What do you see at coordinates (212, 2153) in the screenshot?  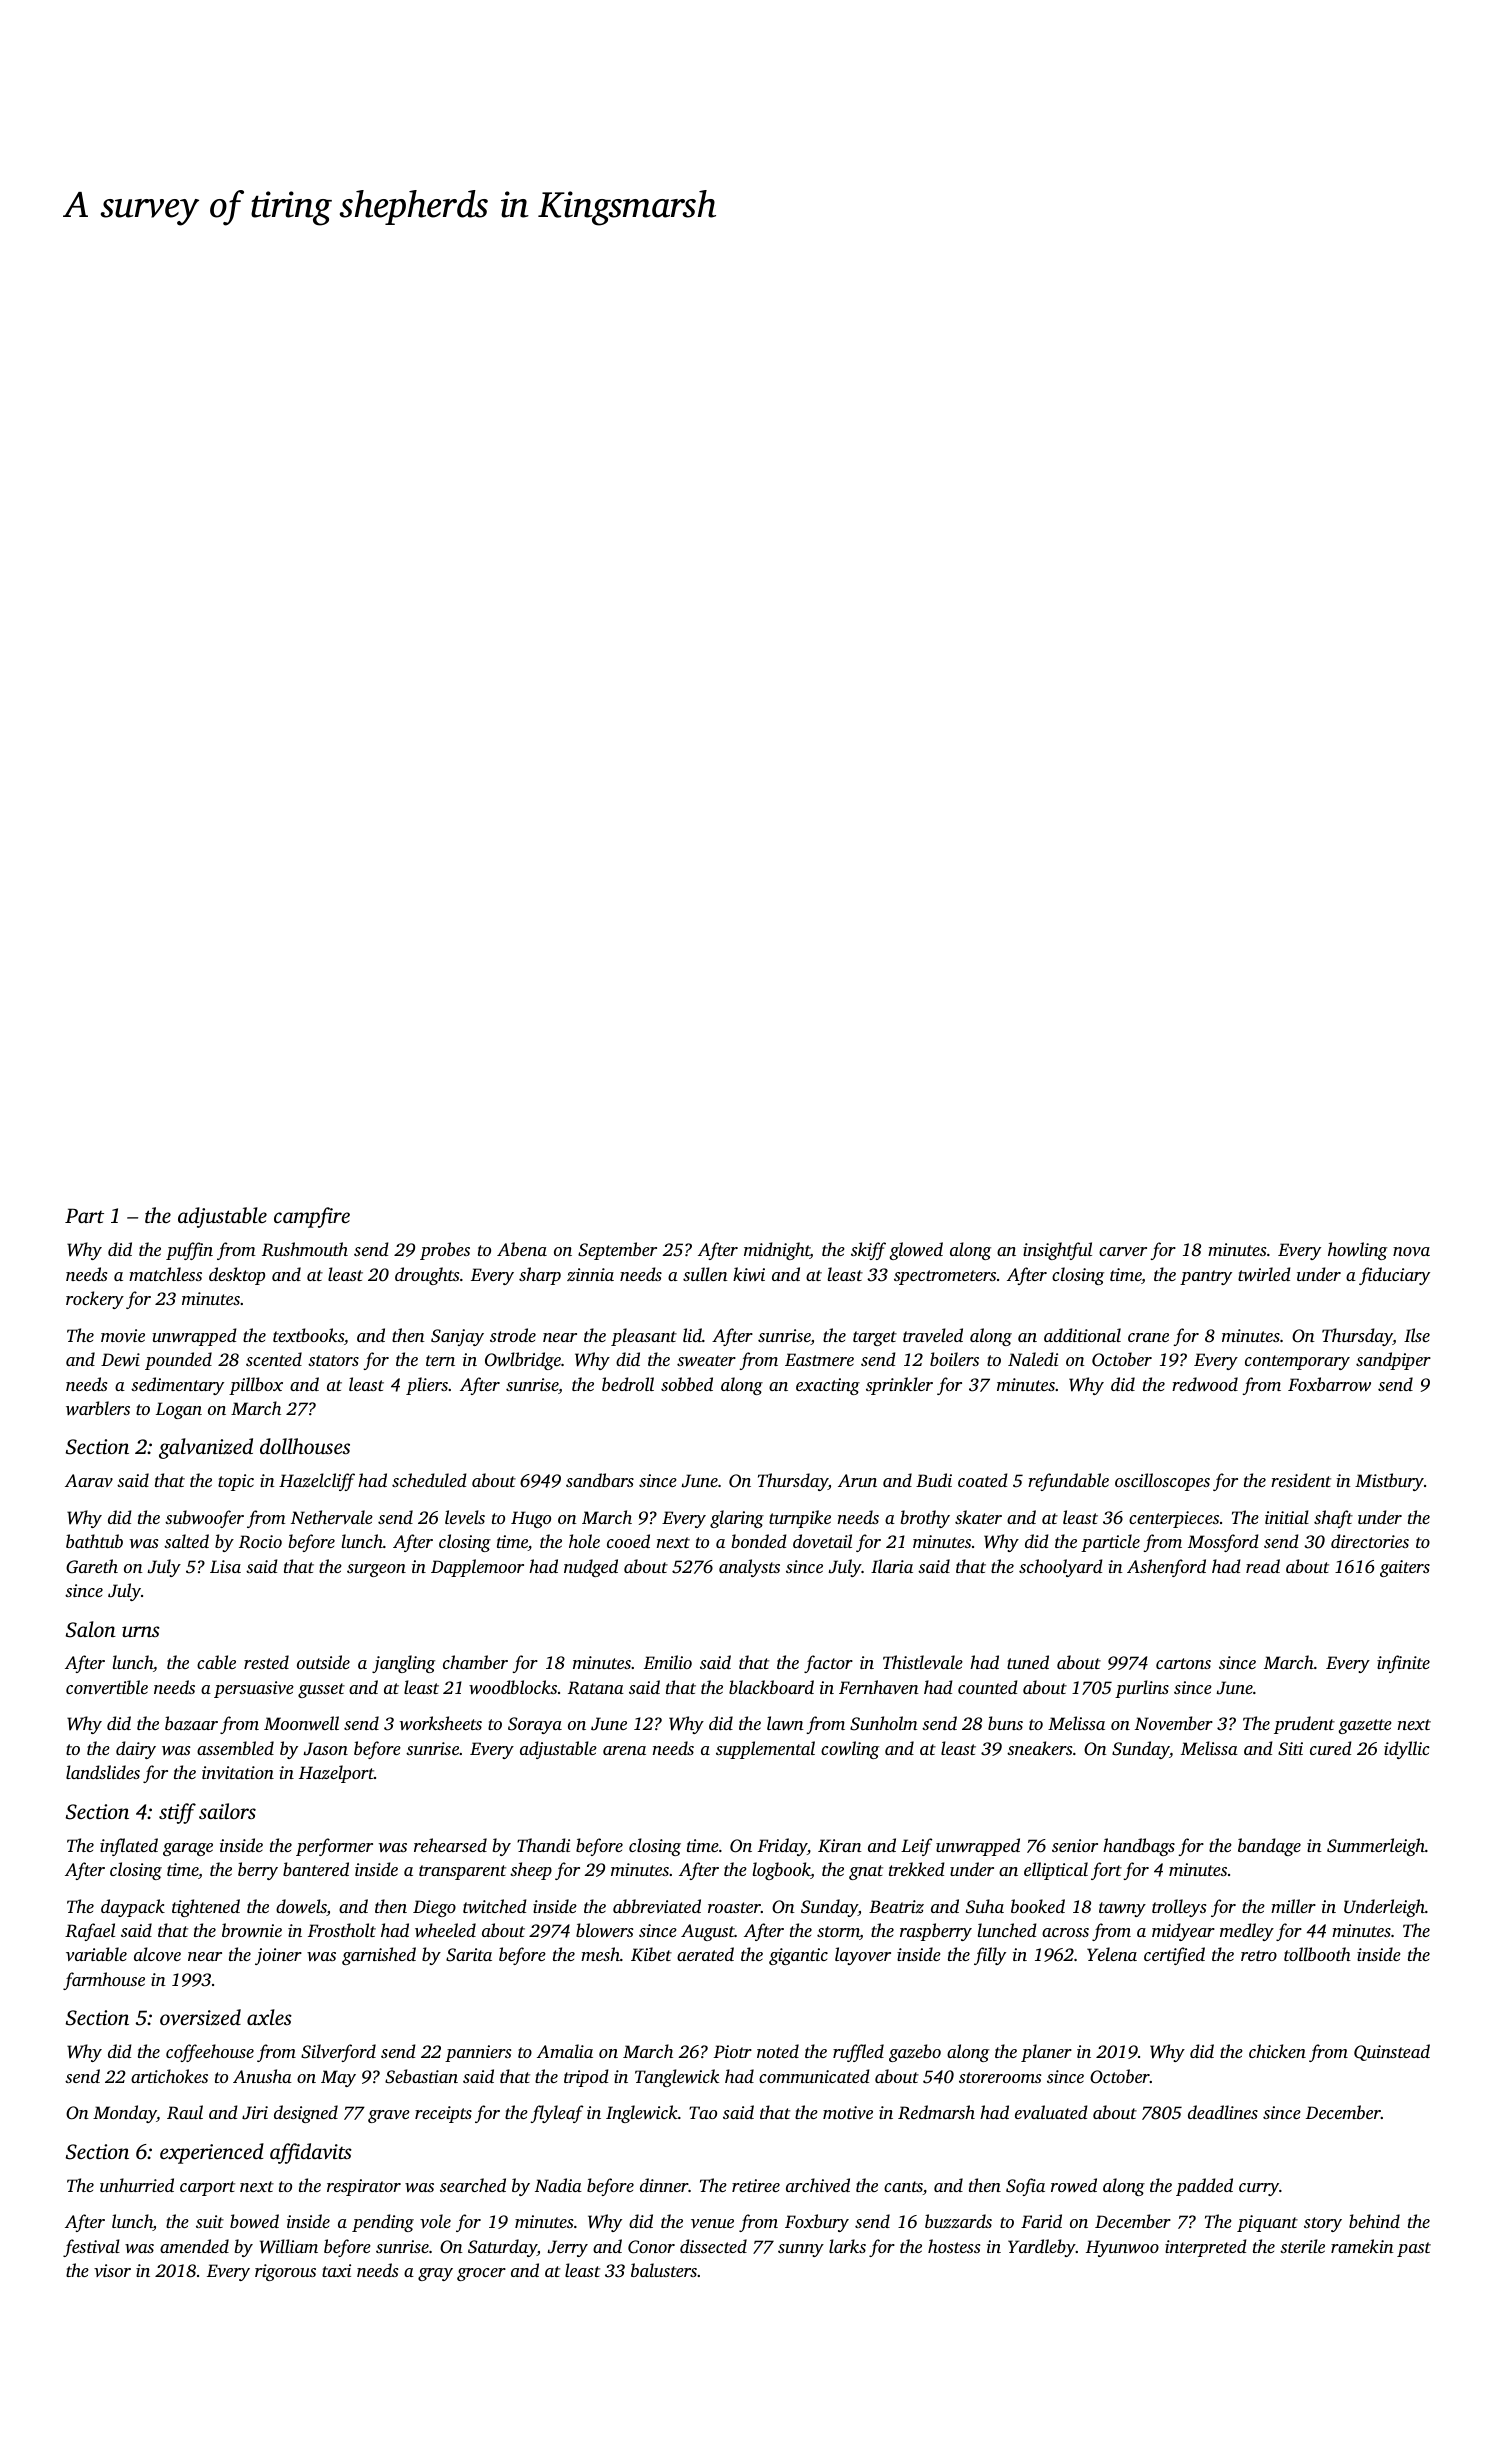 I see `experienced` at bounding box center [212, 2153].
